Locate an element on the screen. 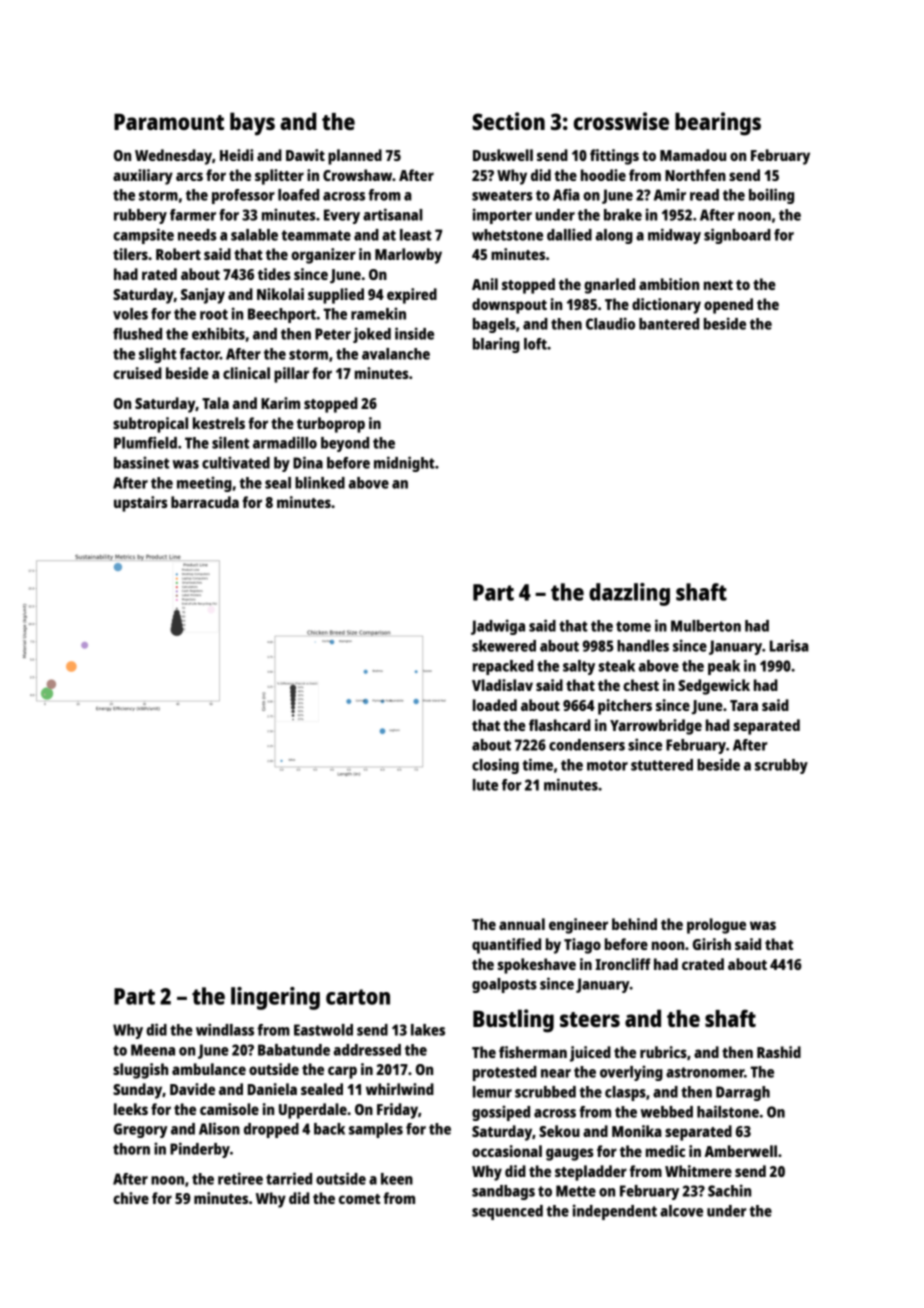  beyond is located at coordinates (345, 444).
